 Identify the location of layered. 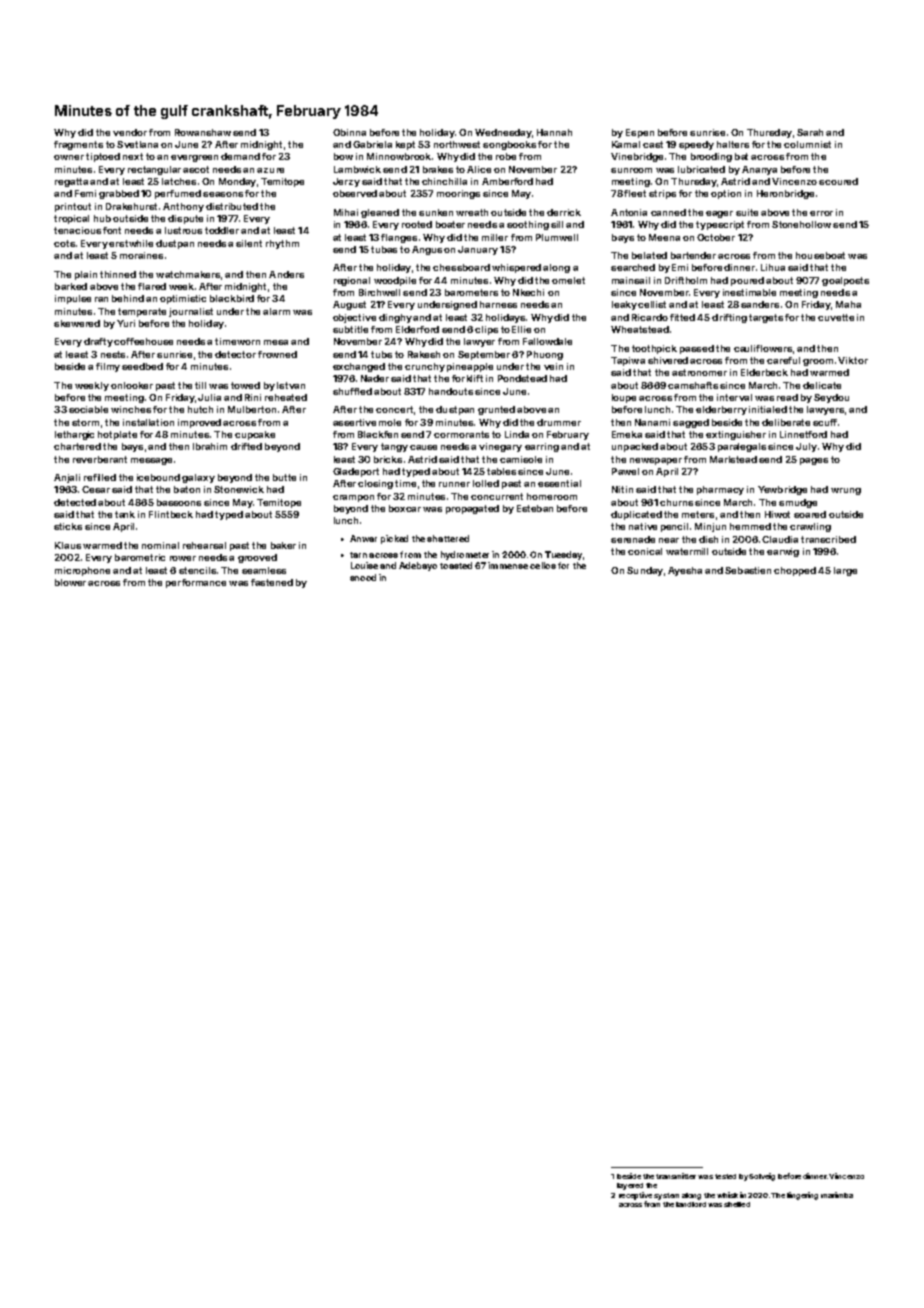
(630, 1186).
